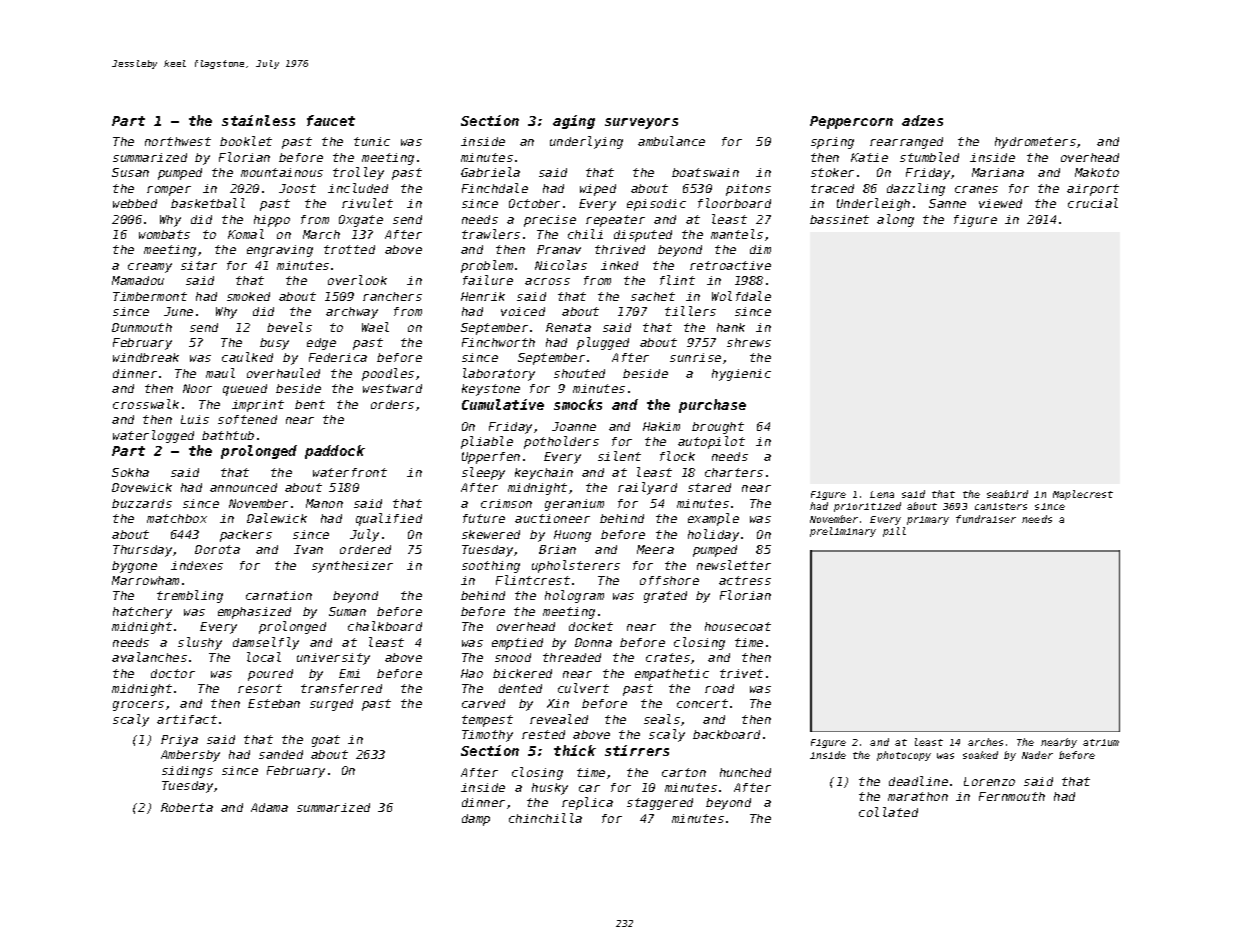 The image size is (1233, 952). What do you see at coordinates (270, 675) in the image?
I see `poured` at bounding box center [270, 675].
